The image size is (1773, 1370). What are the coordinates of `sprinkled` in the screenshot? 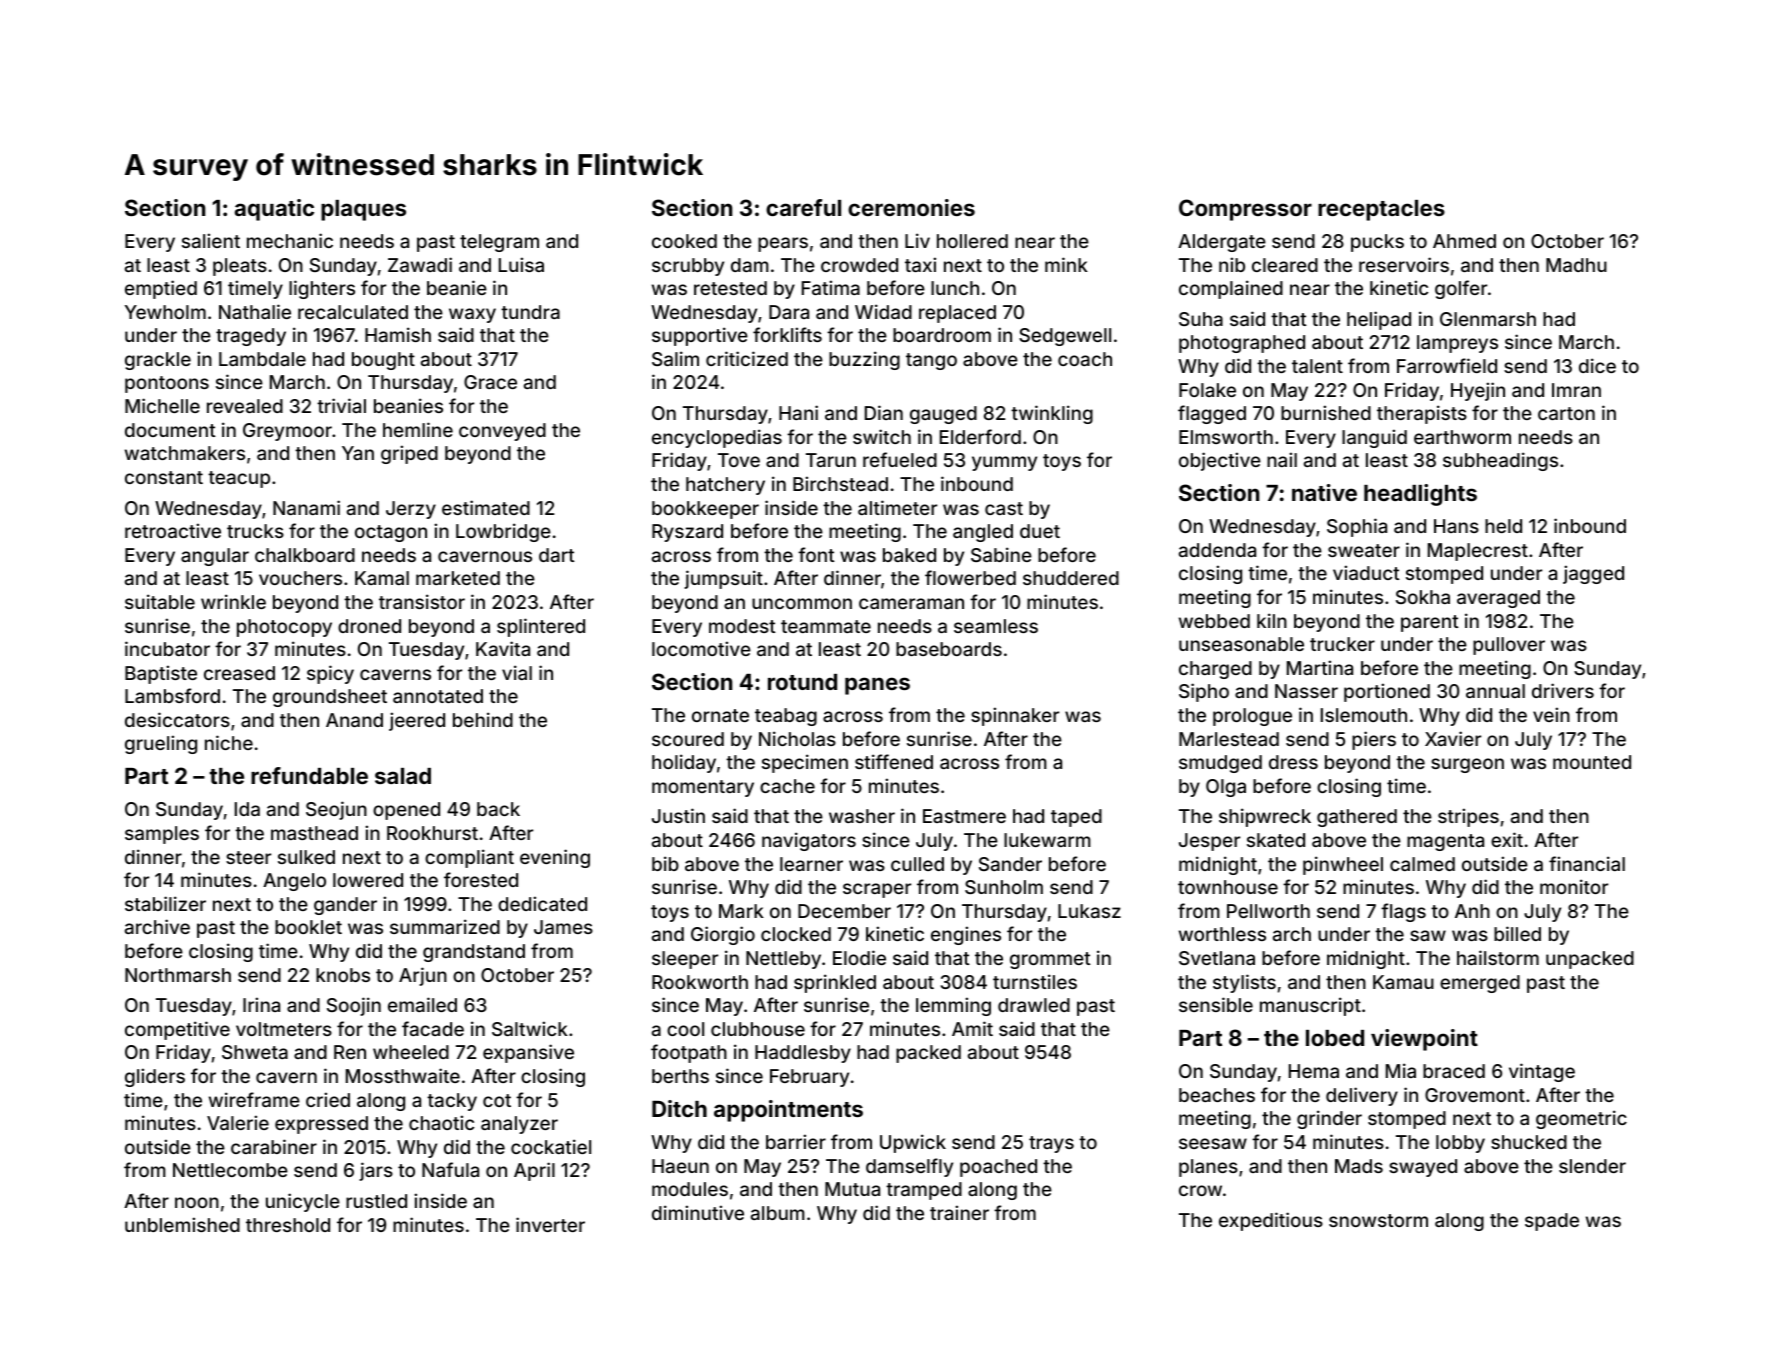 It's located at (835, 983).
